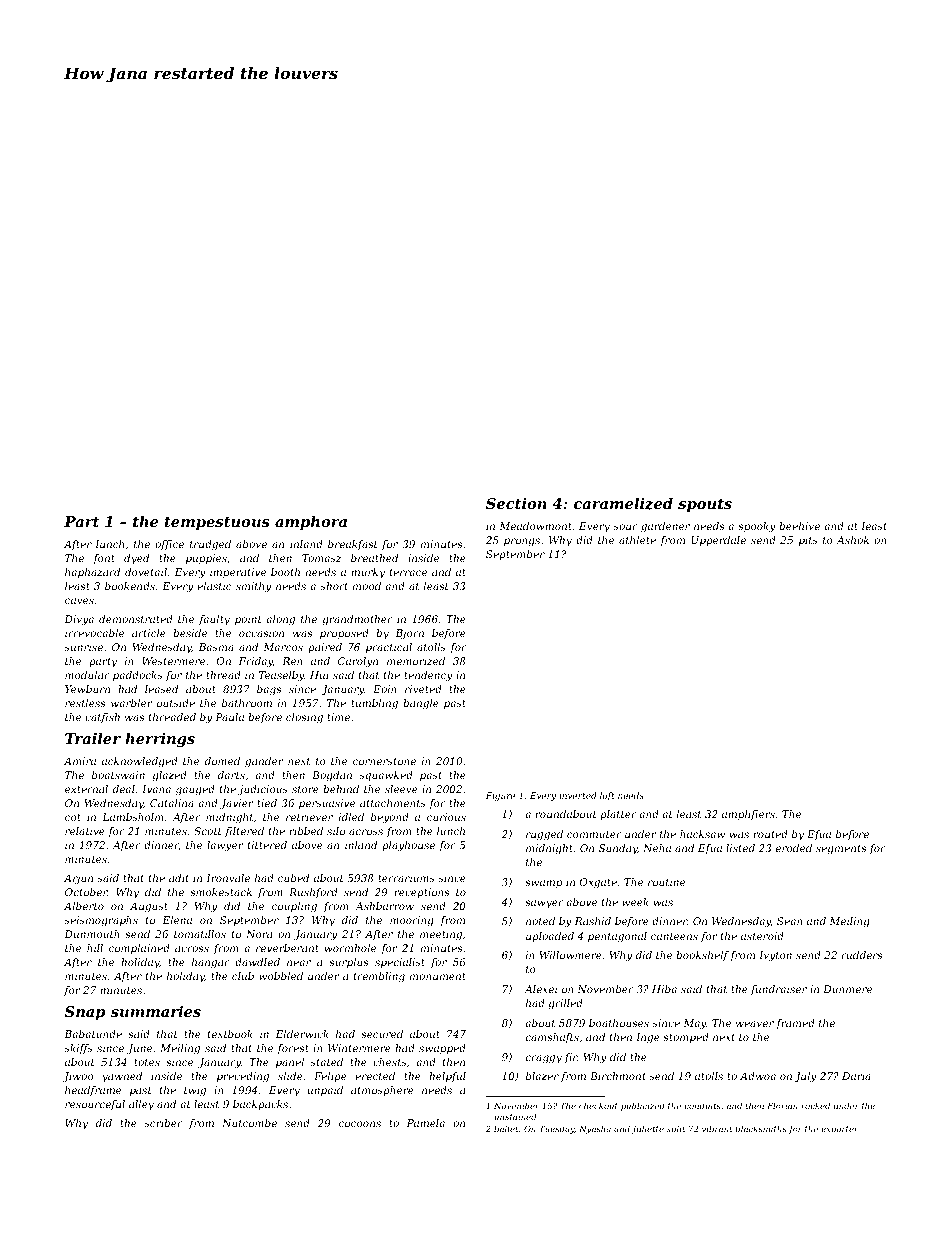 Image resolution: width=952 pixels, height=1233 pixels. I want to click on forest, so click(293, 1049).
